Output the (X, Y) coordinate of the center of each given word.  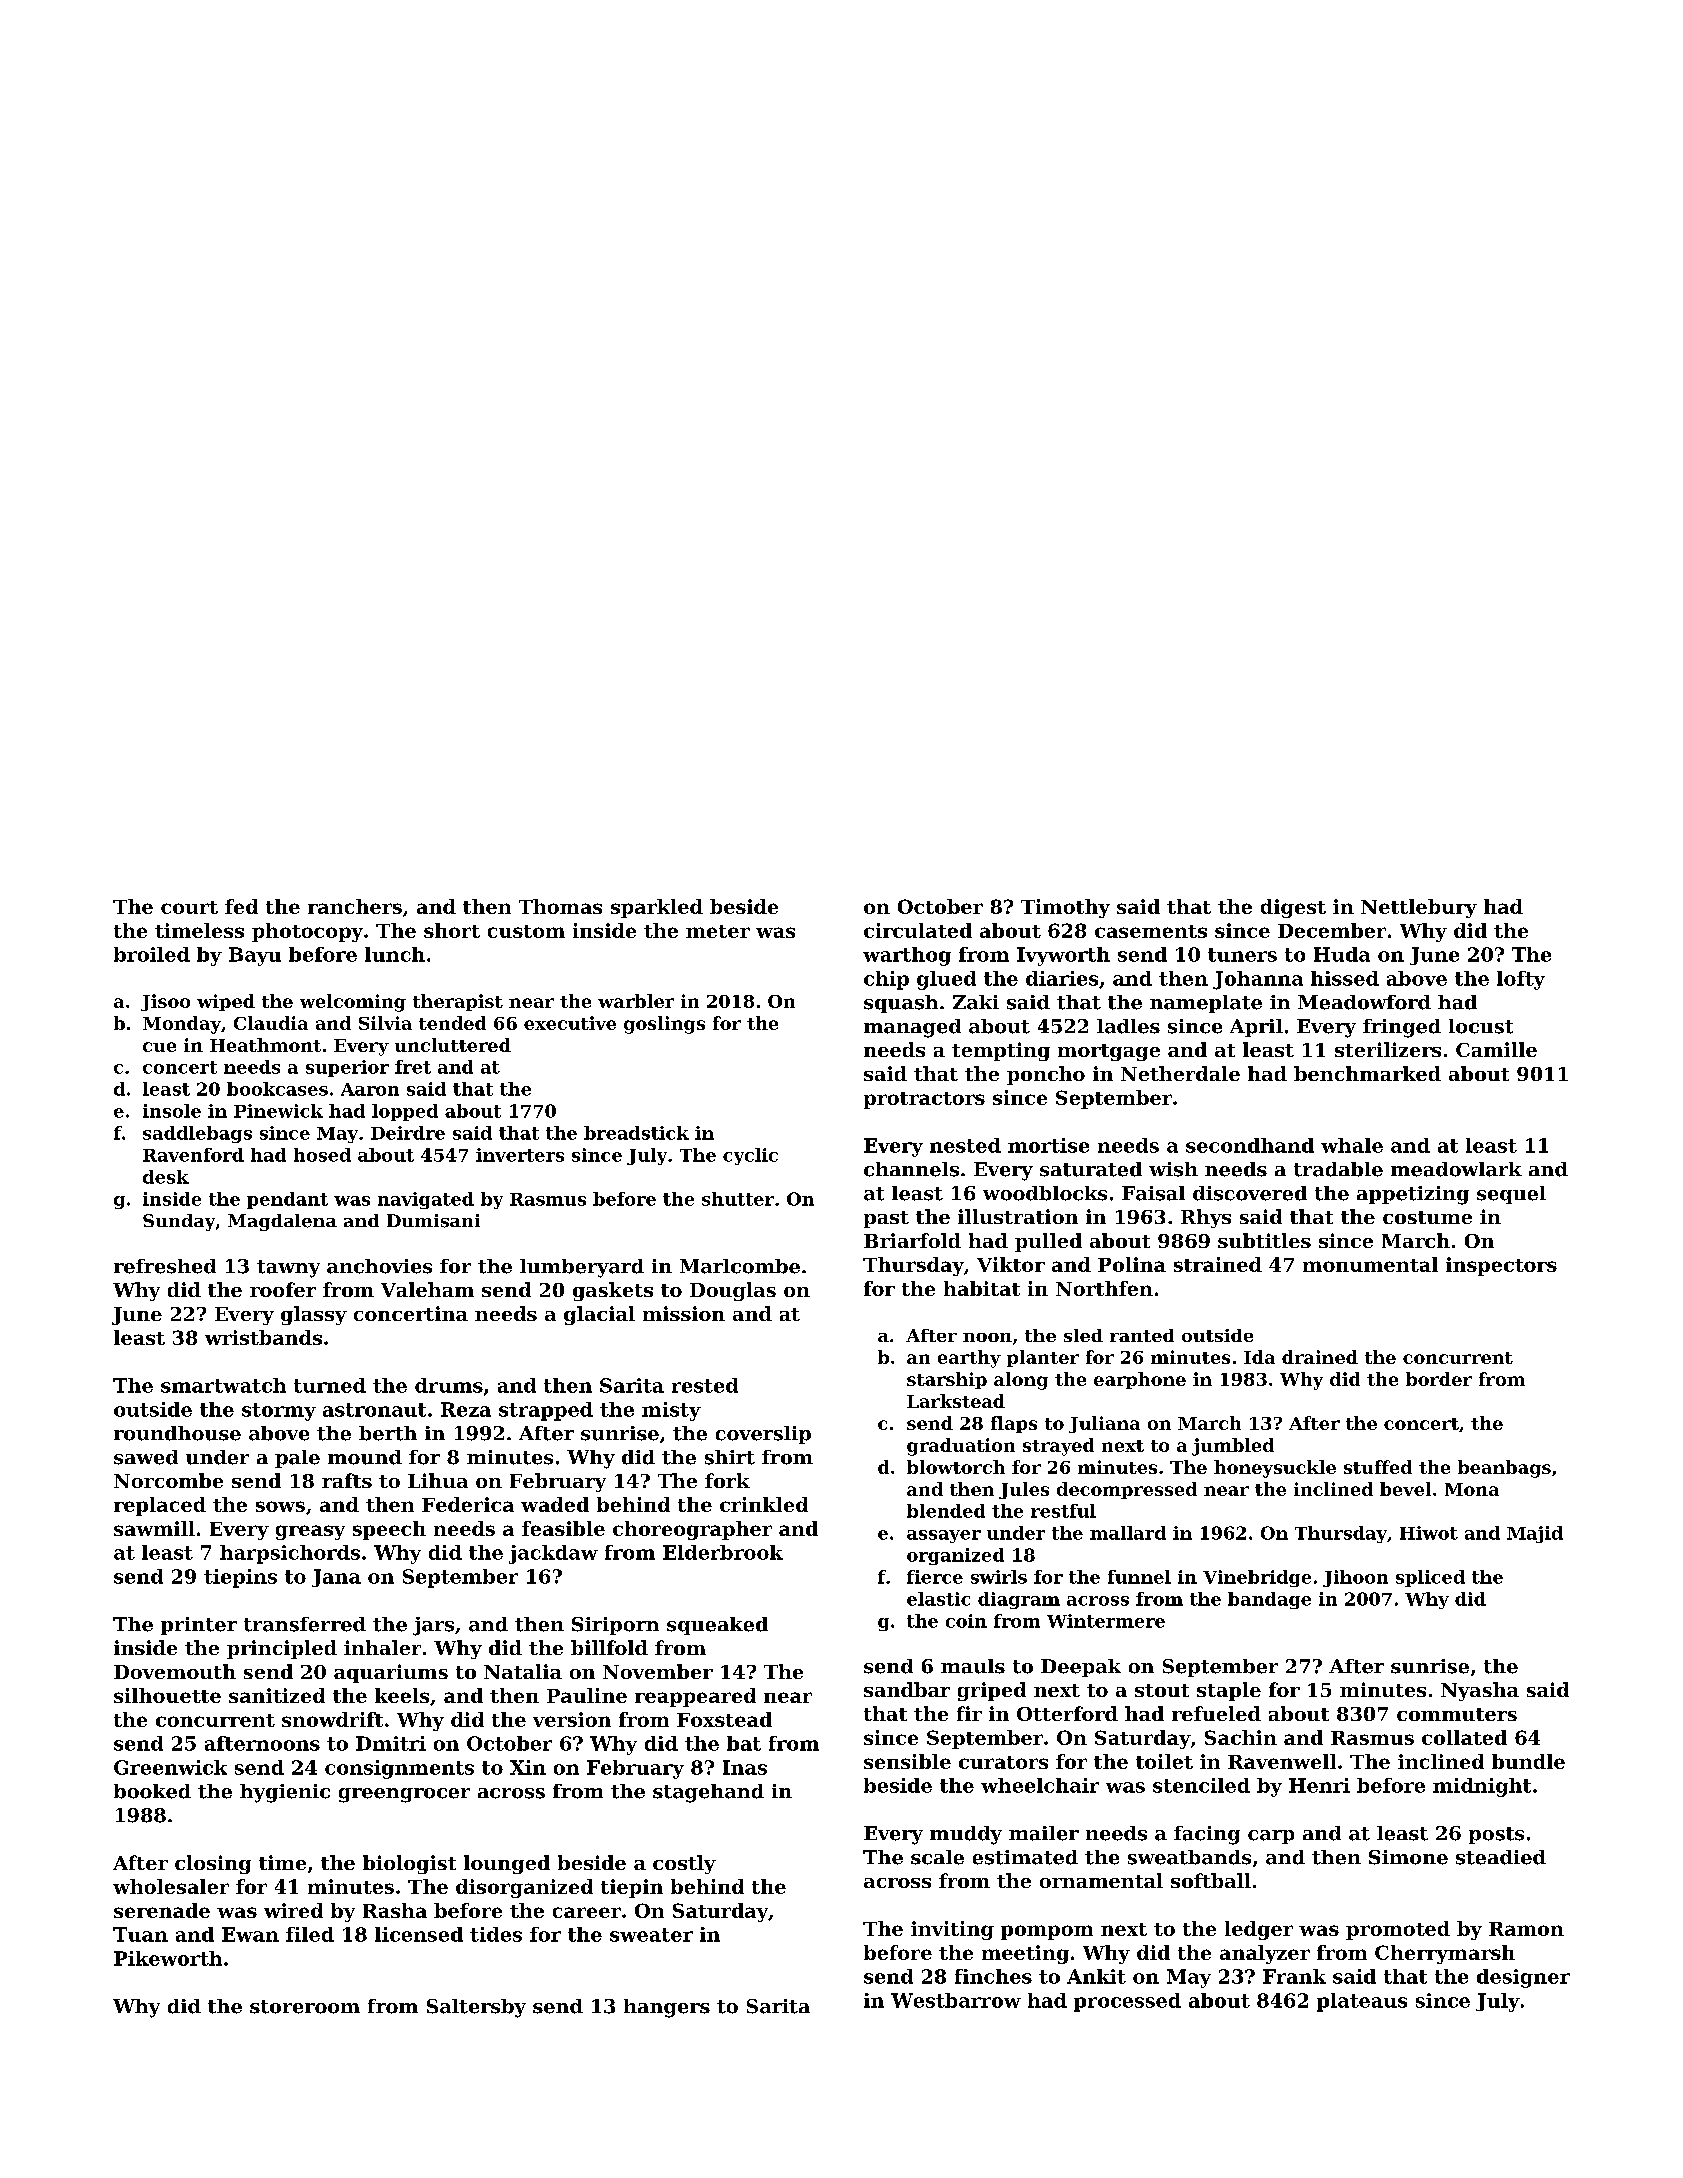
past (886, 1219)
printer (199, 1626)
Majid (1535, 1534)
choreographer (692, 1530)
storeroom (305, 2007)
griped (992, 1691)
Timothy (1065, 908)
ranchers (355, 906)
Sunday (179, 1222)
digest (1293, 908)
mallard (1128, 1533)
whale (1352, 1145)
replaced (160, 1506)
